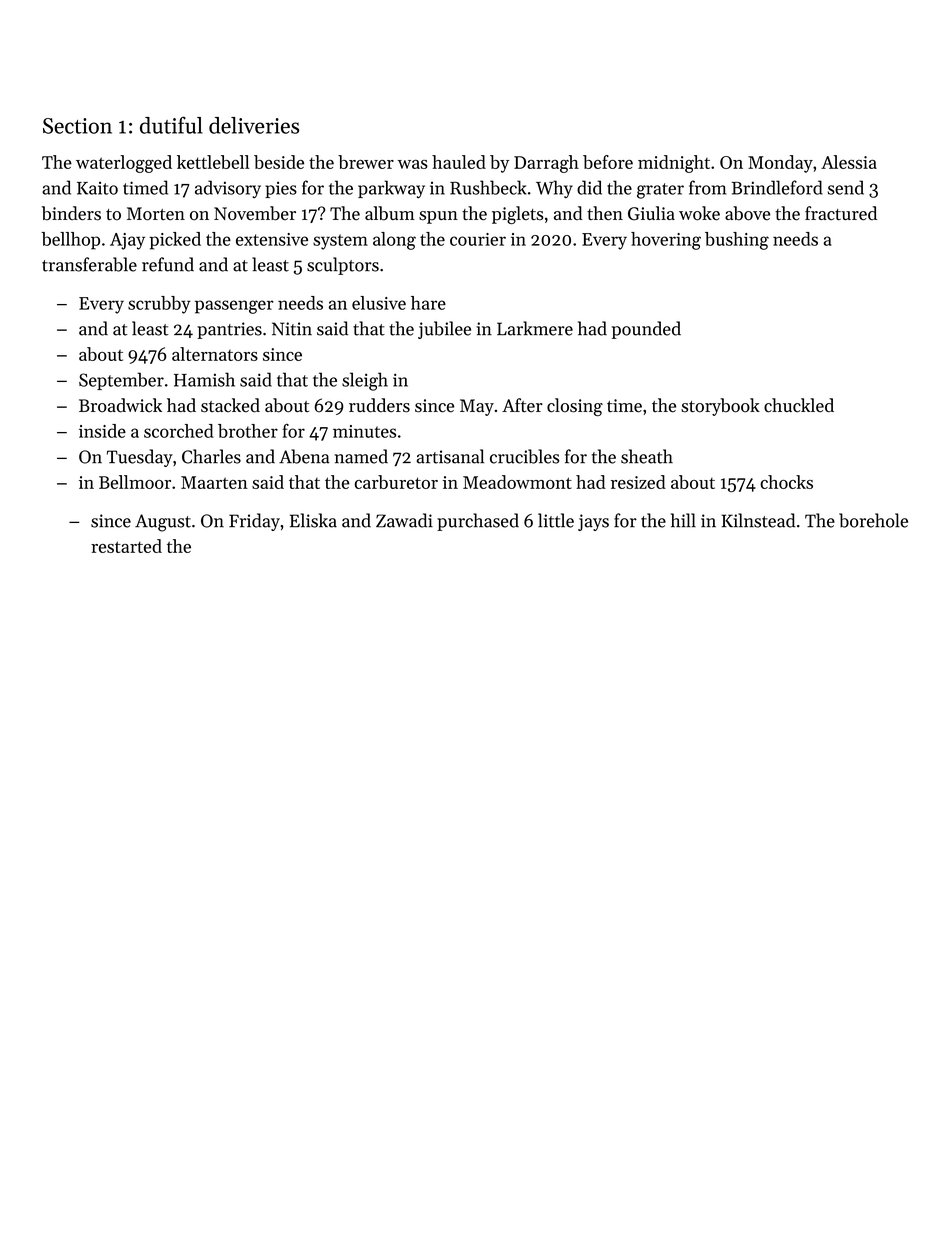 The height and width of the screenshot is (1233, 952). What do you see at coordinates (786, 482) in the screenshot?
I see `chocks` at bounding box center [786, 482].
